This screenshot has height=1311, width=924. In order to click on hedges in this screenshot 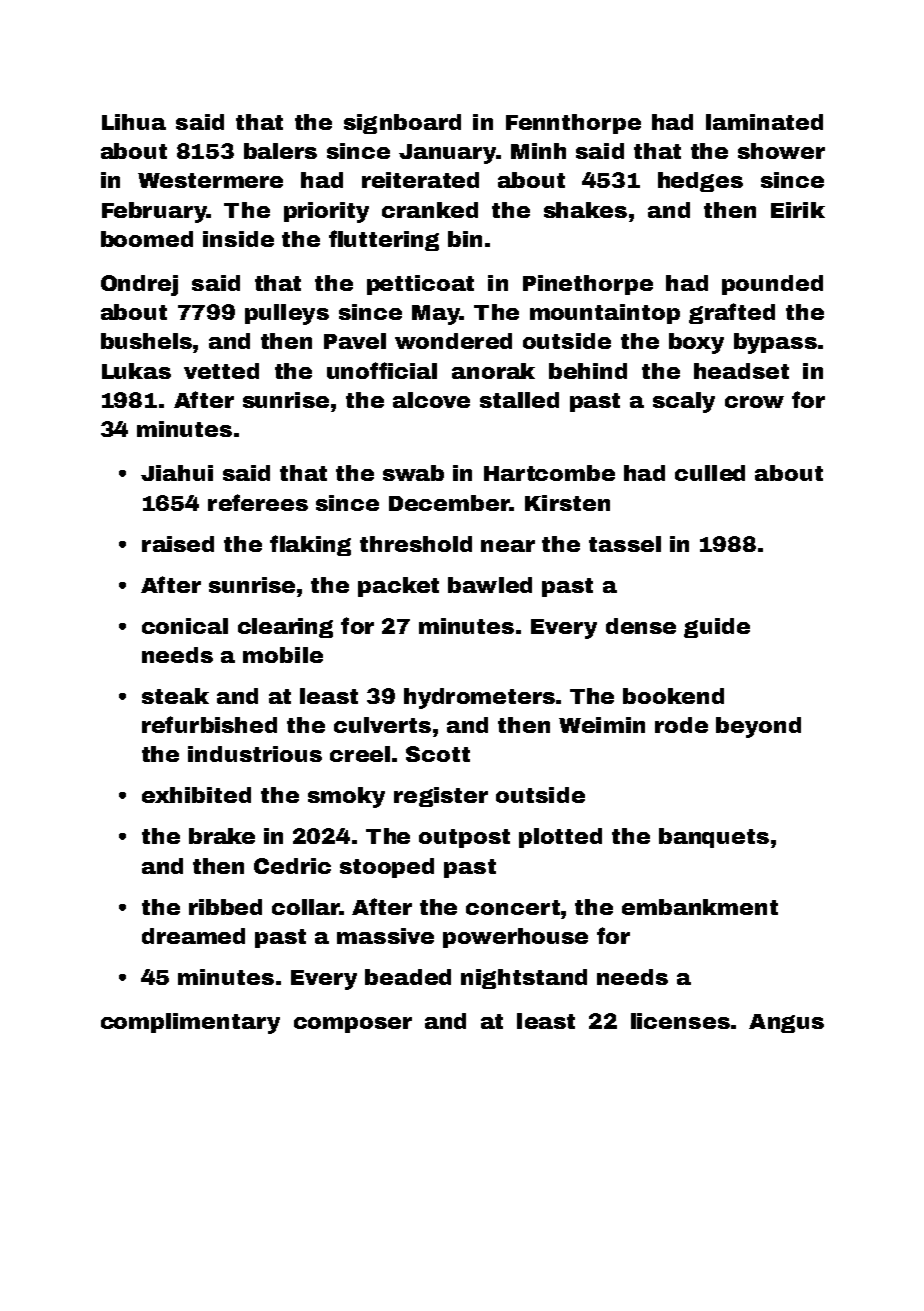, I will do `click(700, 182)`.
